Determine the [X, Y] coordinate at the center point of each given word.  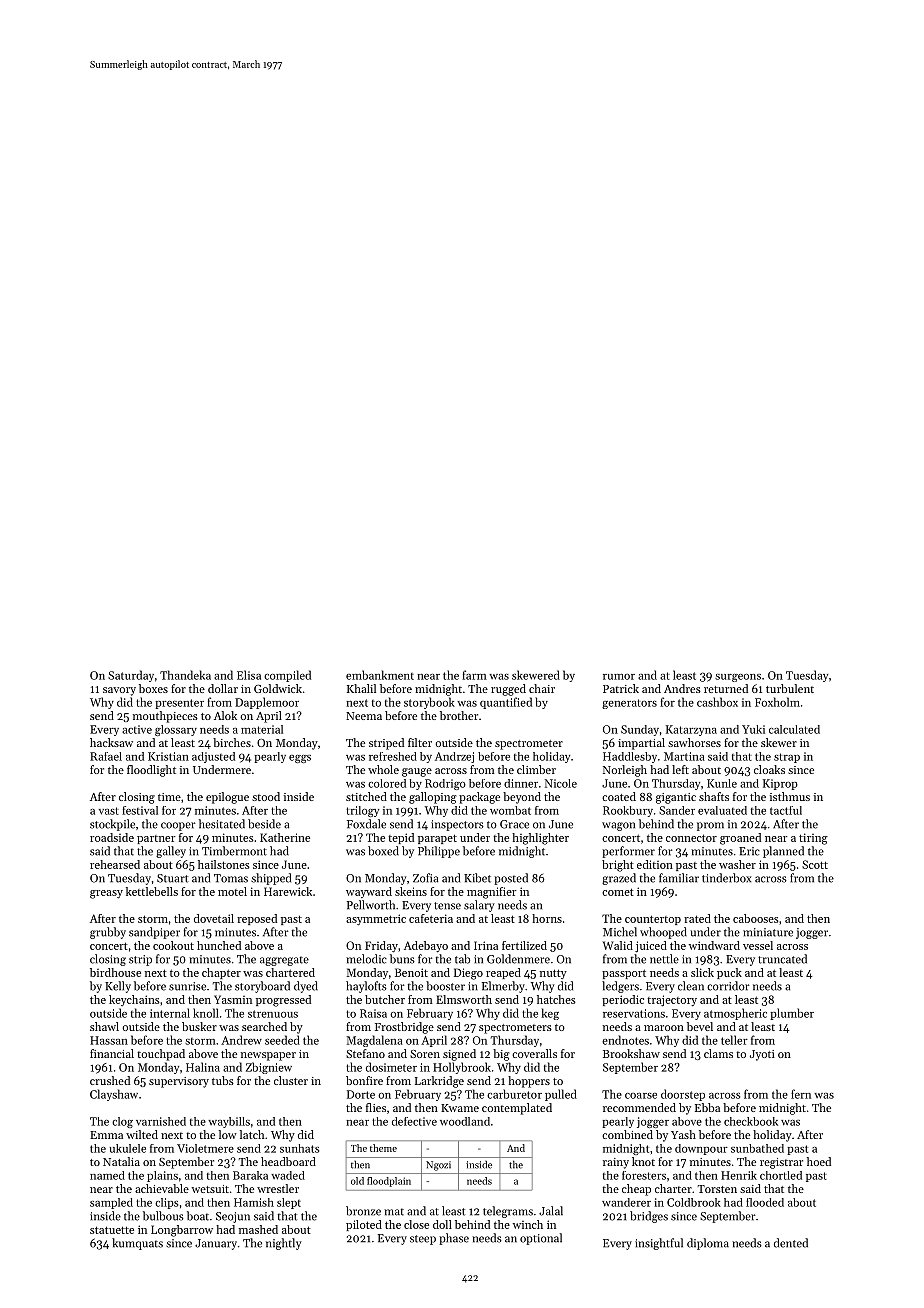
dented [791, 1243]
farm [474, 675]
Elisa [249, 675]
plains [162, 1176]
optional [541, 1239]
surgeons [738, 678]
